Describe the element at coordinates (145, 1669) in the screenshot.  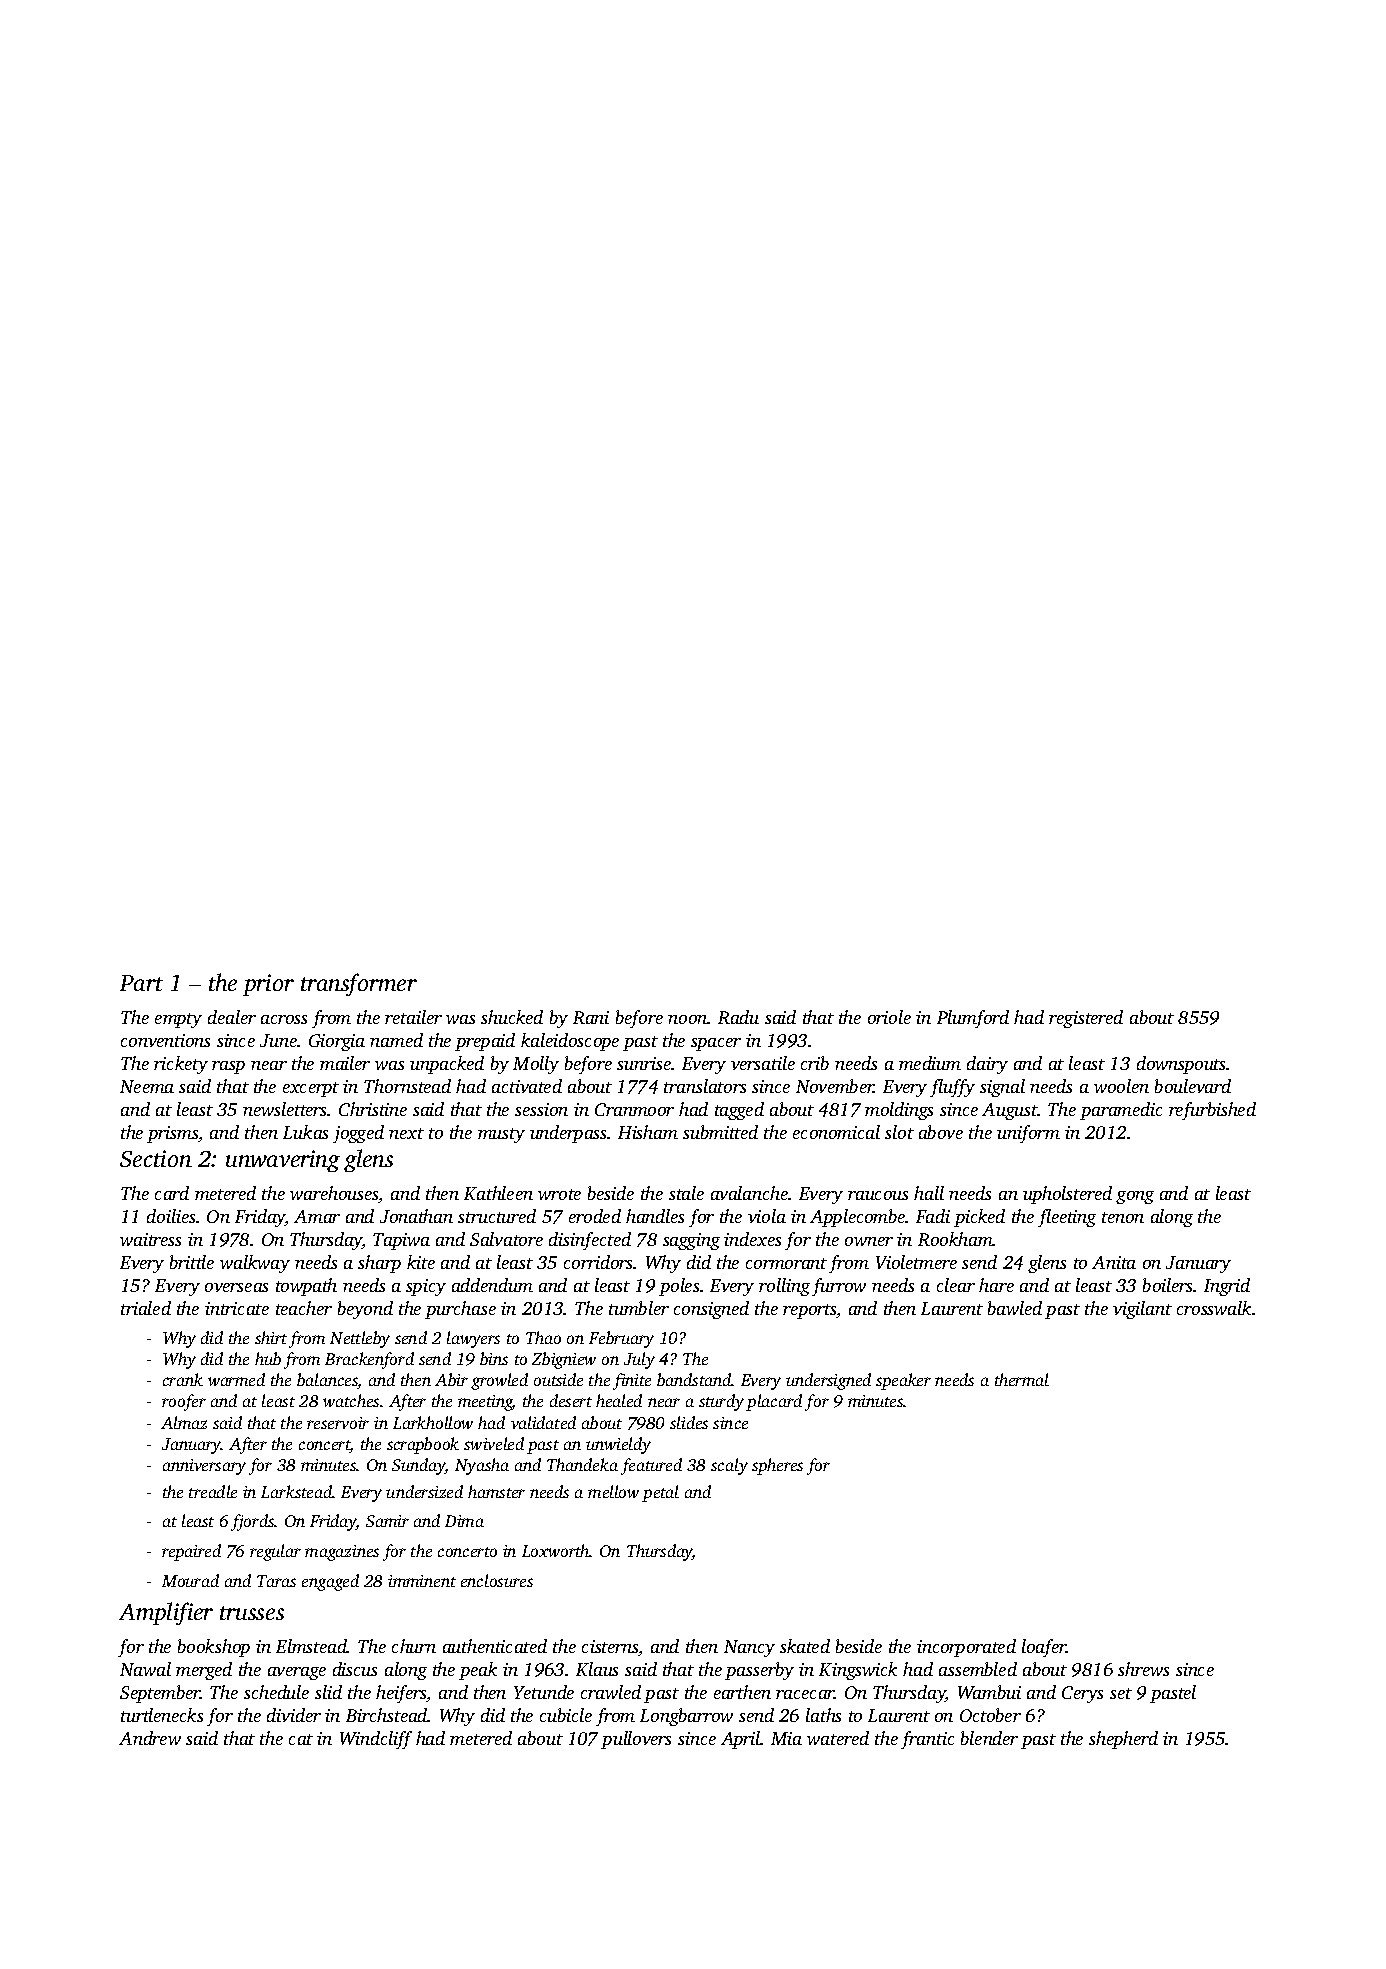
I see `Nawal` at that location.
